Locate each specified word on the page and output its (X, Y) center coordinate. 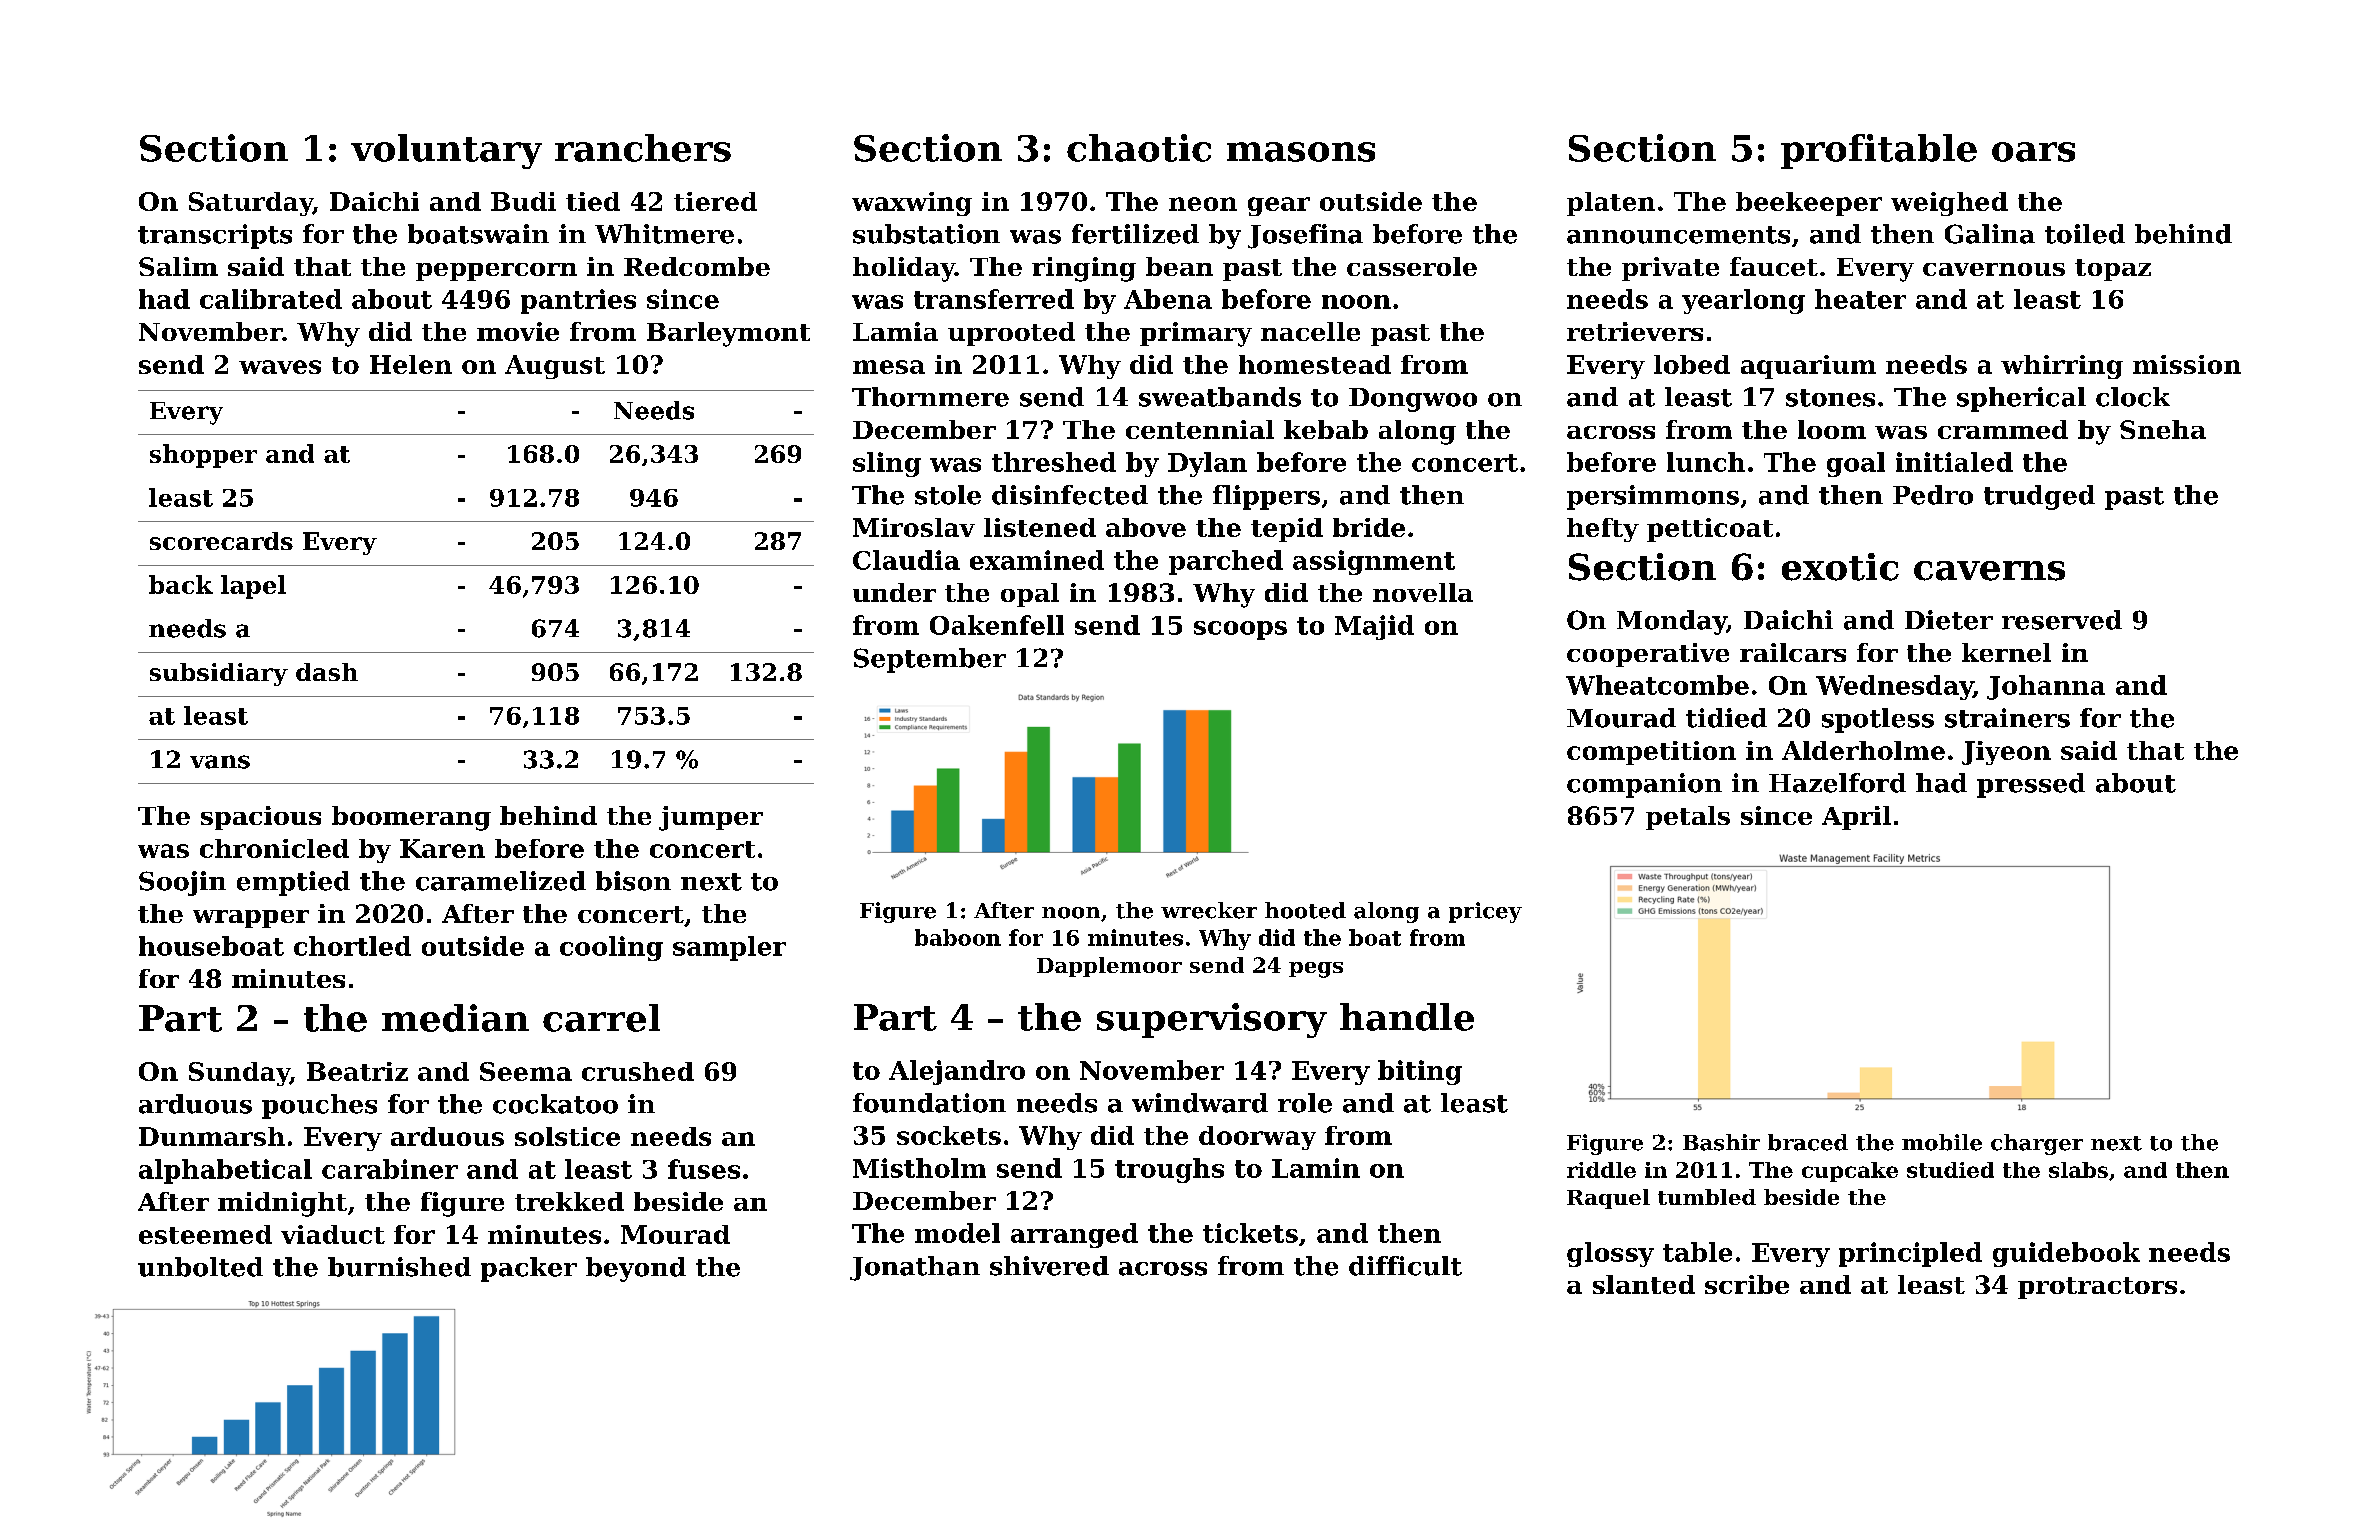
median (455, 1018)
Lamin (1316, 1168)
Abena (1168, 299)
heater (1860, 299)
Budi (523, 201)
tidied (1726, 718)
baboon (958, 937)
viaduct (333, 1234)
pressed (2031, 785)
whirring (2062, 367)
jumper (711, 818)
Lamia (895, 331)
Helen (411, 364)
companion (1644, 785)
